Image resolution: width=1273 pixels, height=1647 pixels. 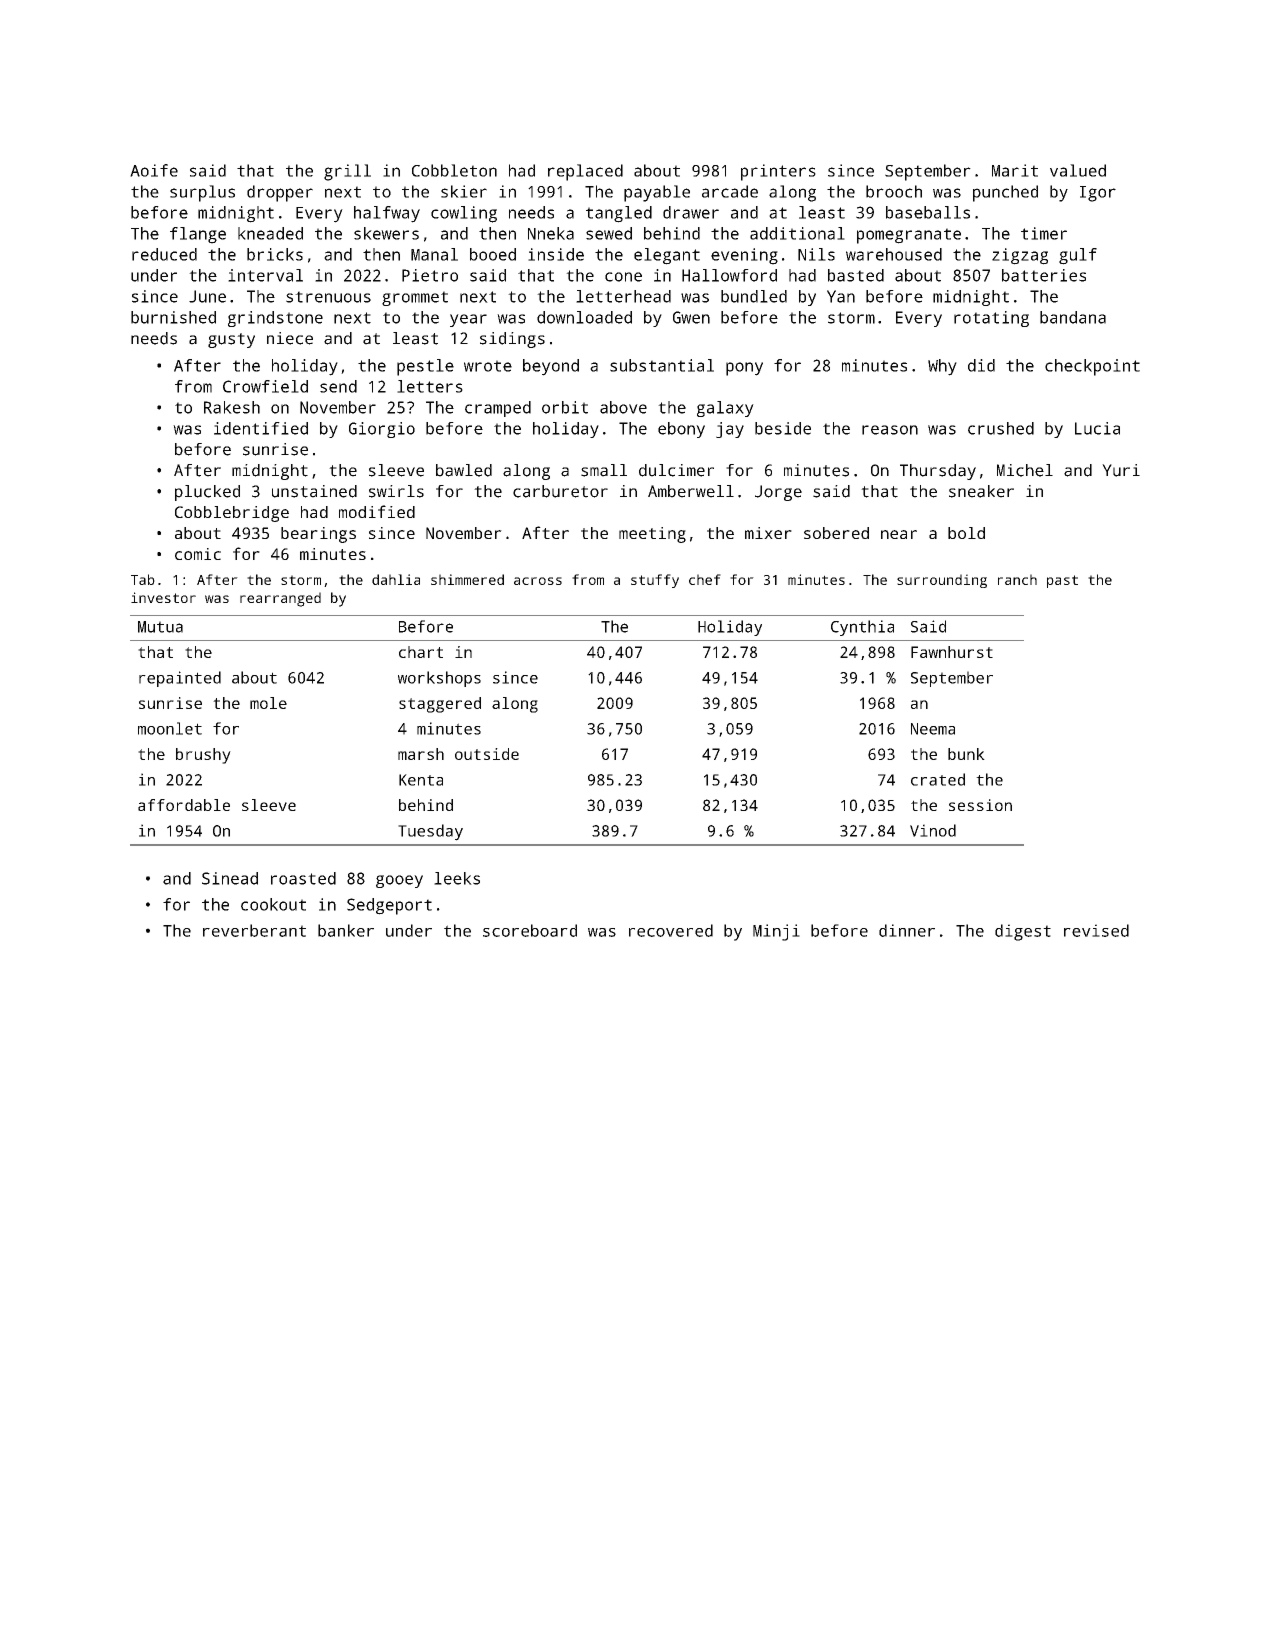 What do you see at coordinates (314, 491) in the image?
I see `unstained` at bounding box center [314, 491].
